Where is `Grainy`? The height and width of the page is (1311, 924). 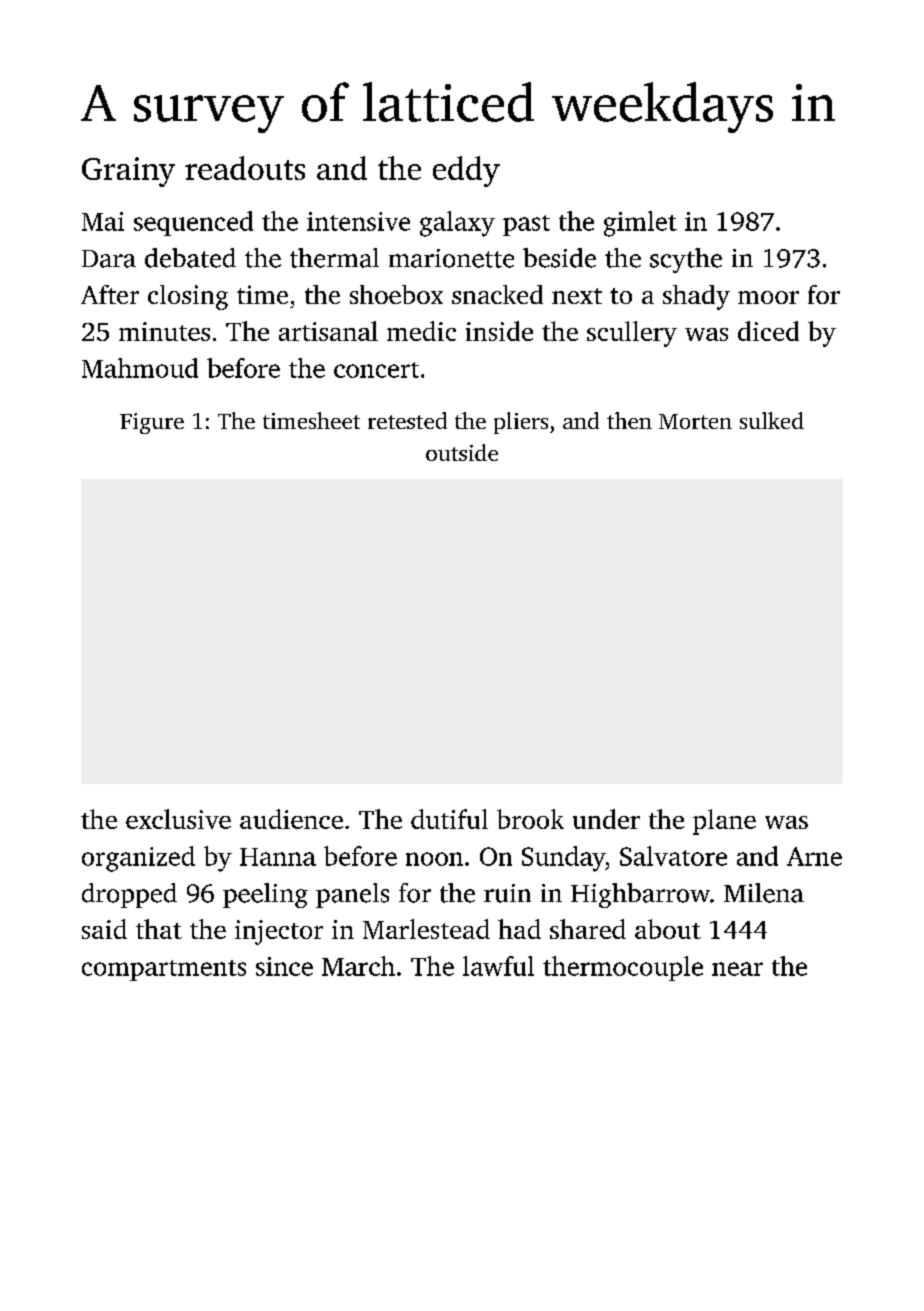 Grainy is located at coordinates (128, 172).
